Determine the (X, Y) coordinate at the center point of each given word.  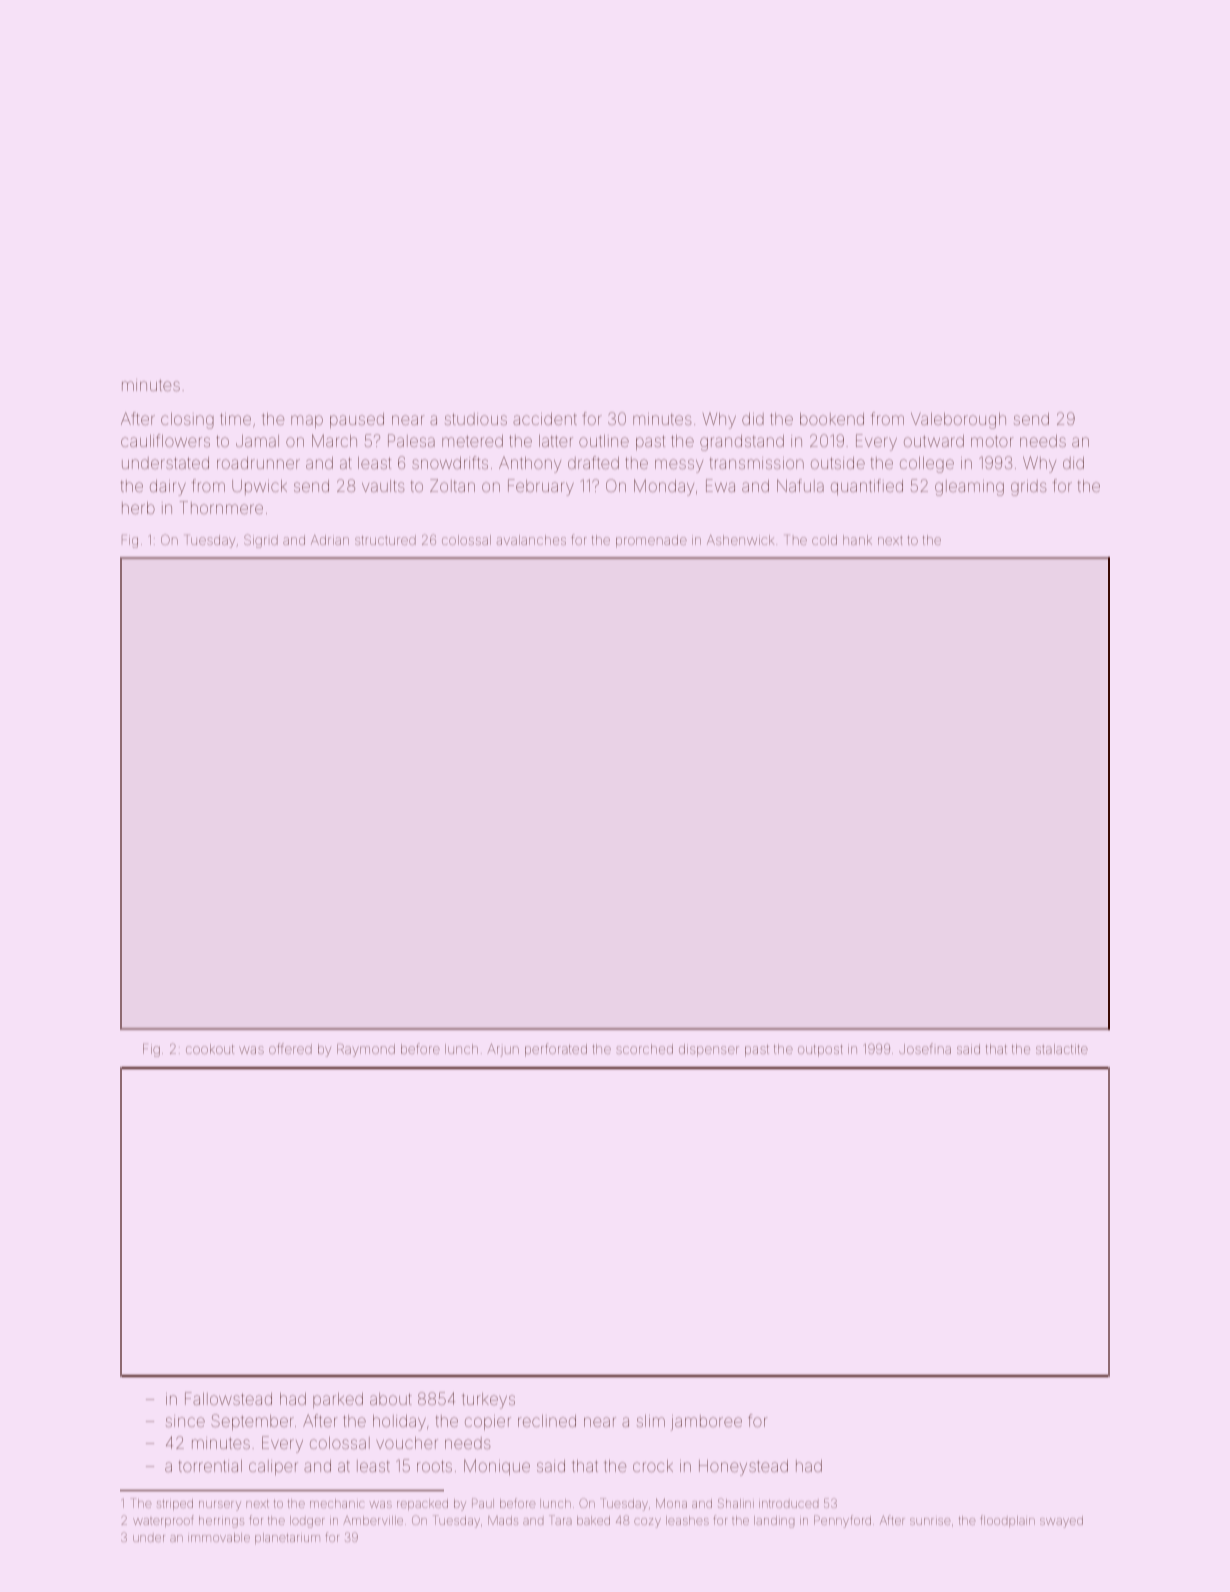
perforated (556, 1050)
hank (857, 540)
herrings (221, 1522)
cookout (210, 1049)
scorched (644, 1049)
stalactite (1062, 1049)
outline (604, 441)
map (307, 421)
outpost (820, 1051)
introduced (788, 1504)
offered (290, 1048)
